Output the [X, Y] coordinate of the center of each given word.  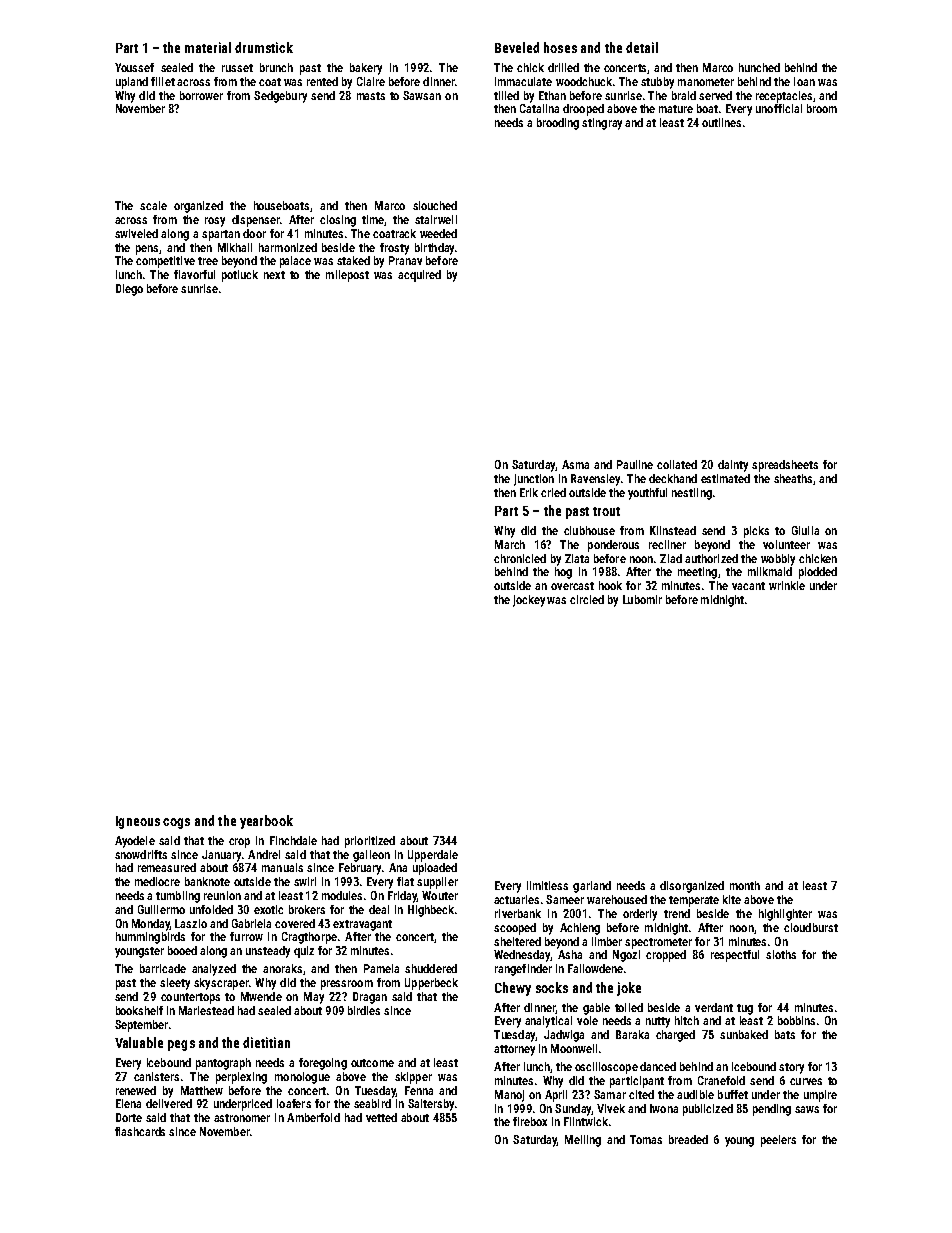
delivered [169, 1103]
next [274, 275]
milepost [347, 276]
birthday [434, 249]
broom [822, 108]
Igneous [138, 822]
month [745, 885]
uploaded [435, 869]
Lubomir [642, 599]
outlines [721, 122]
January [221, 856]
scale [153, 205]
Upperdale [433, 856]
